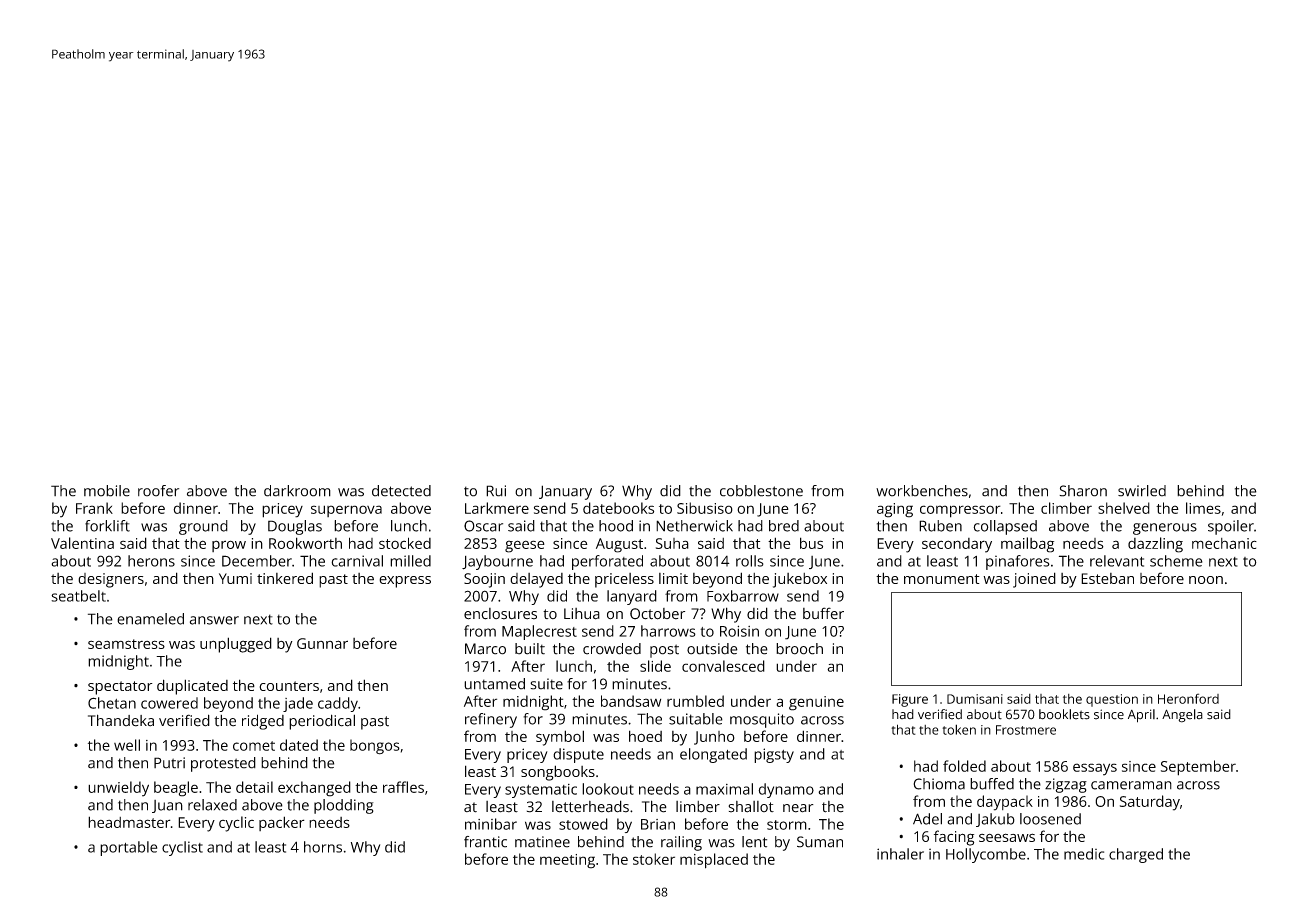  I want to click on convalesced, so click(723, 666).
